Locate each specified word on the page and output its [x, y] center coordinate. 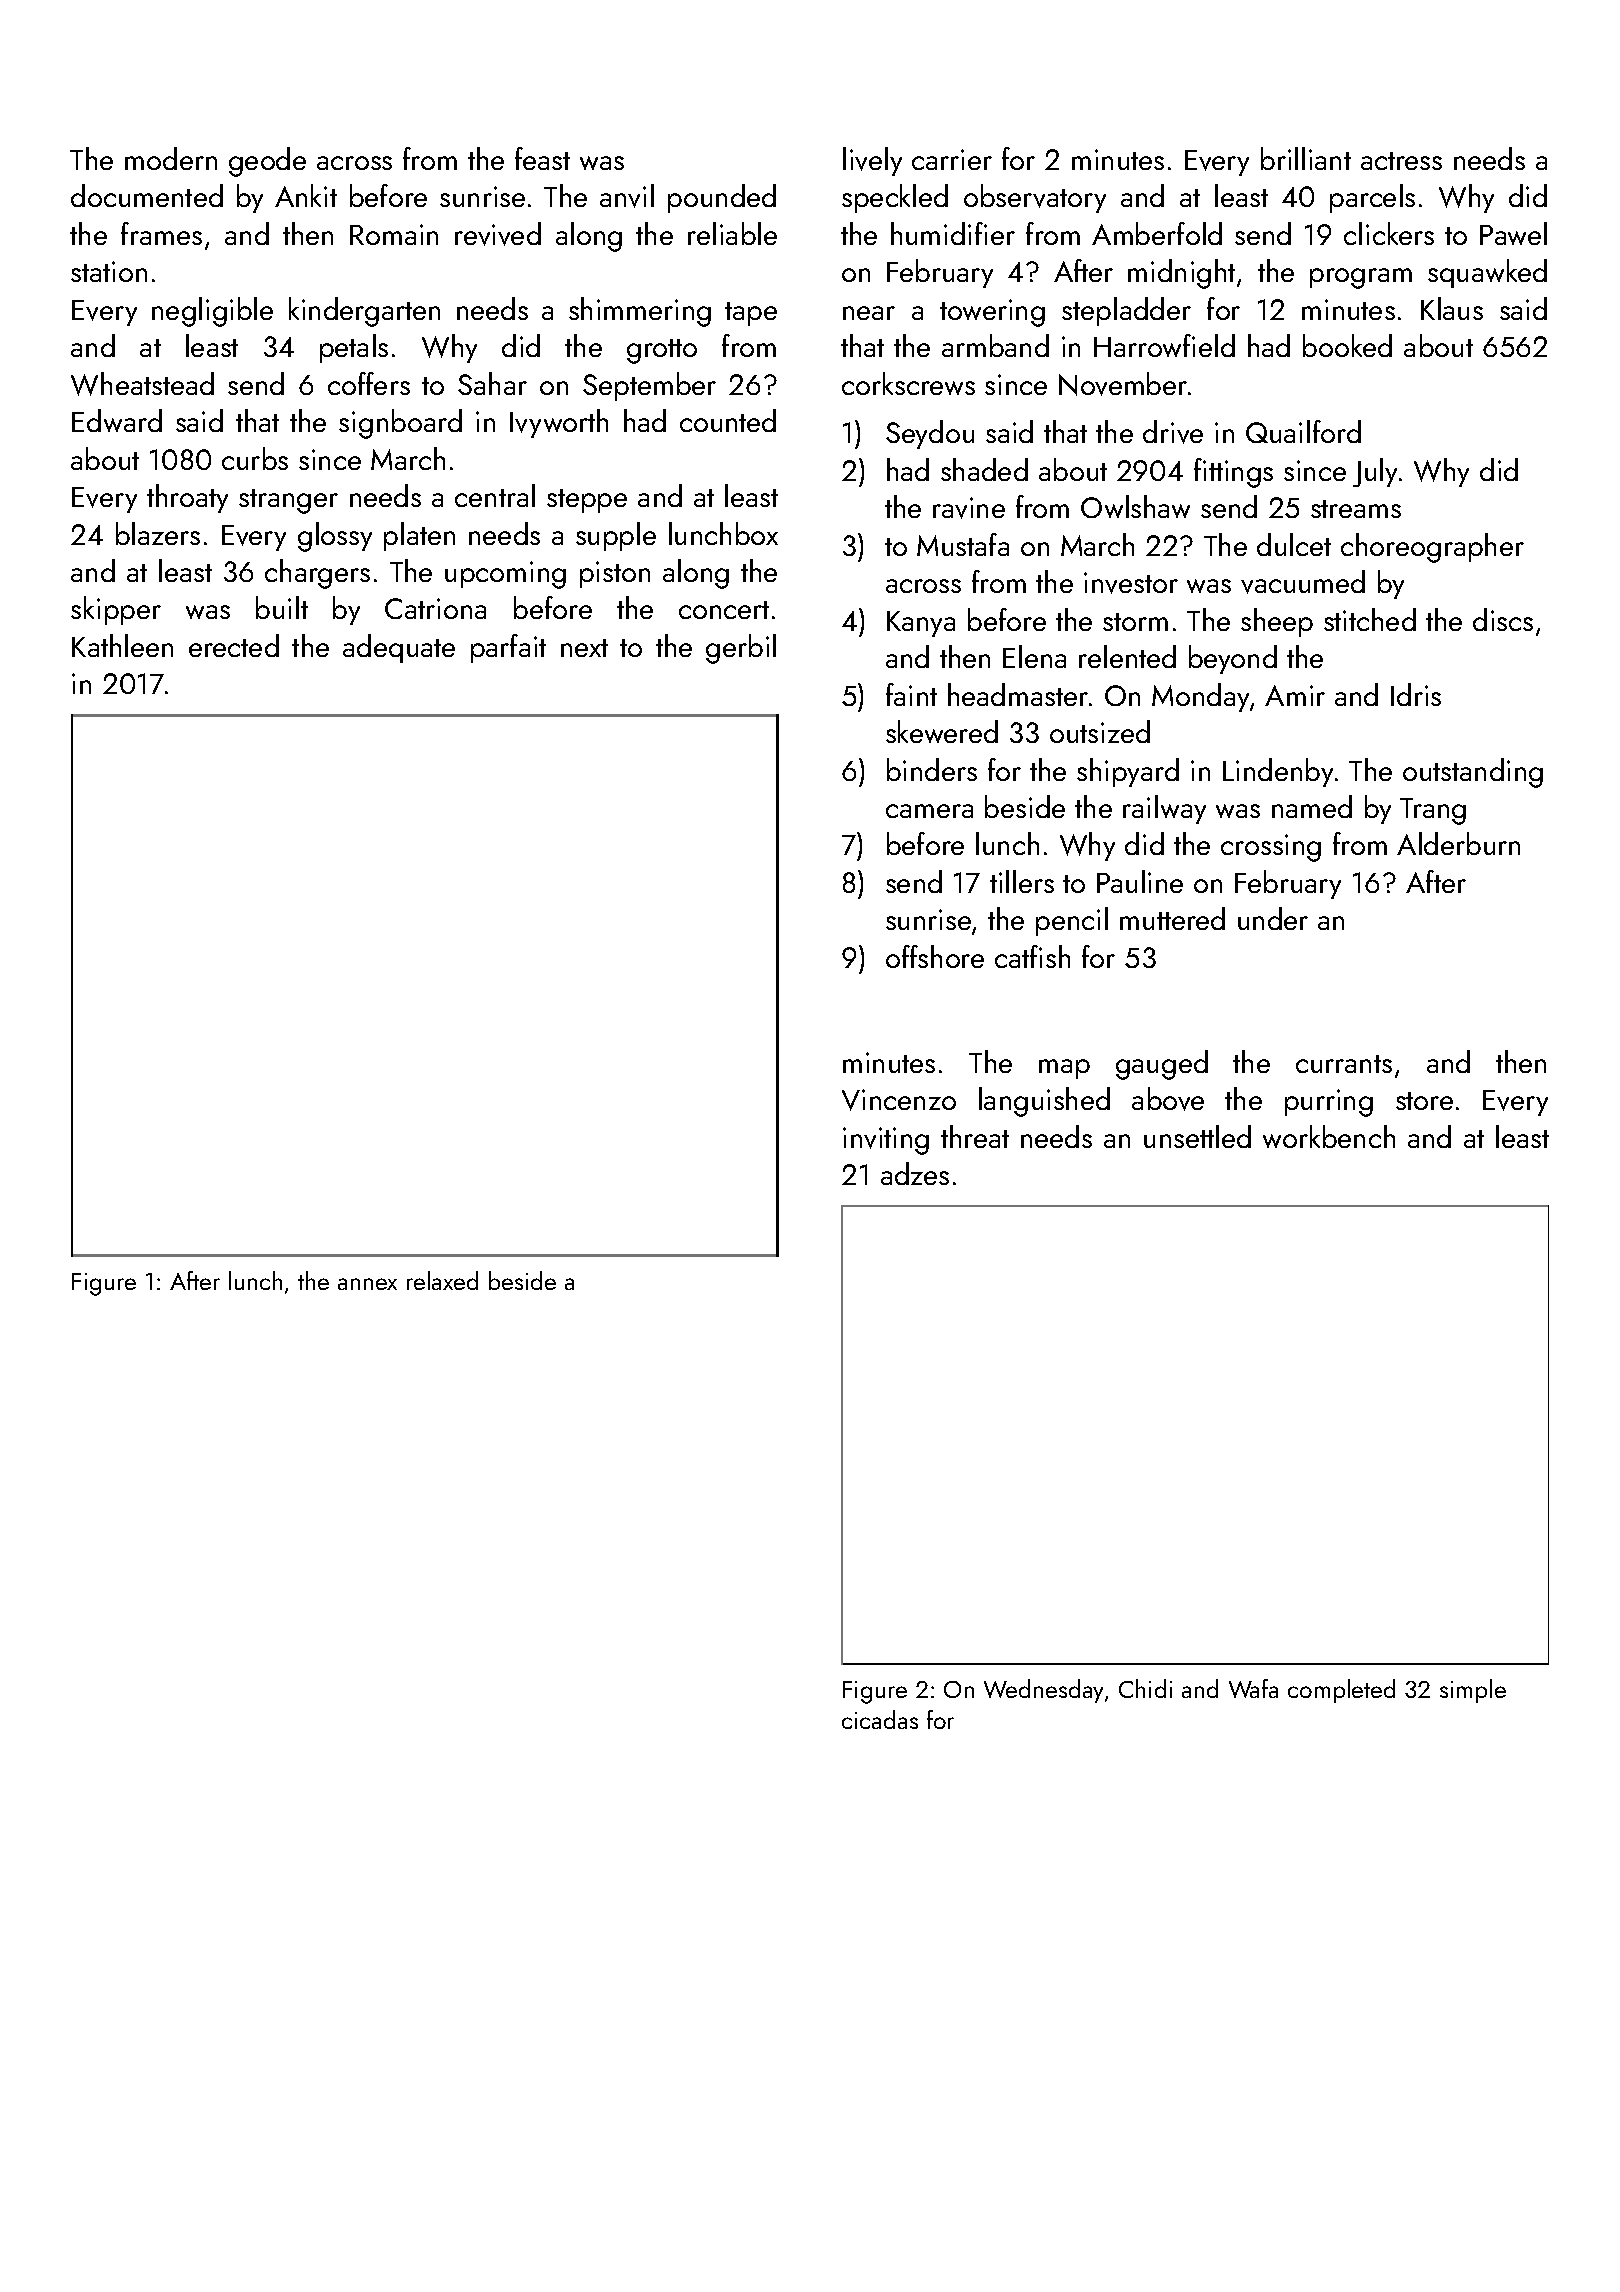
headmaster [1018, 694]
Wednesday [1043, 1691]
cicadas [880, 1719]
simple [1473, 1691]
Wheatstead [142, 384]
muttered [1172, 918]
